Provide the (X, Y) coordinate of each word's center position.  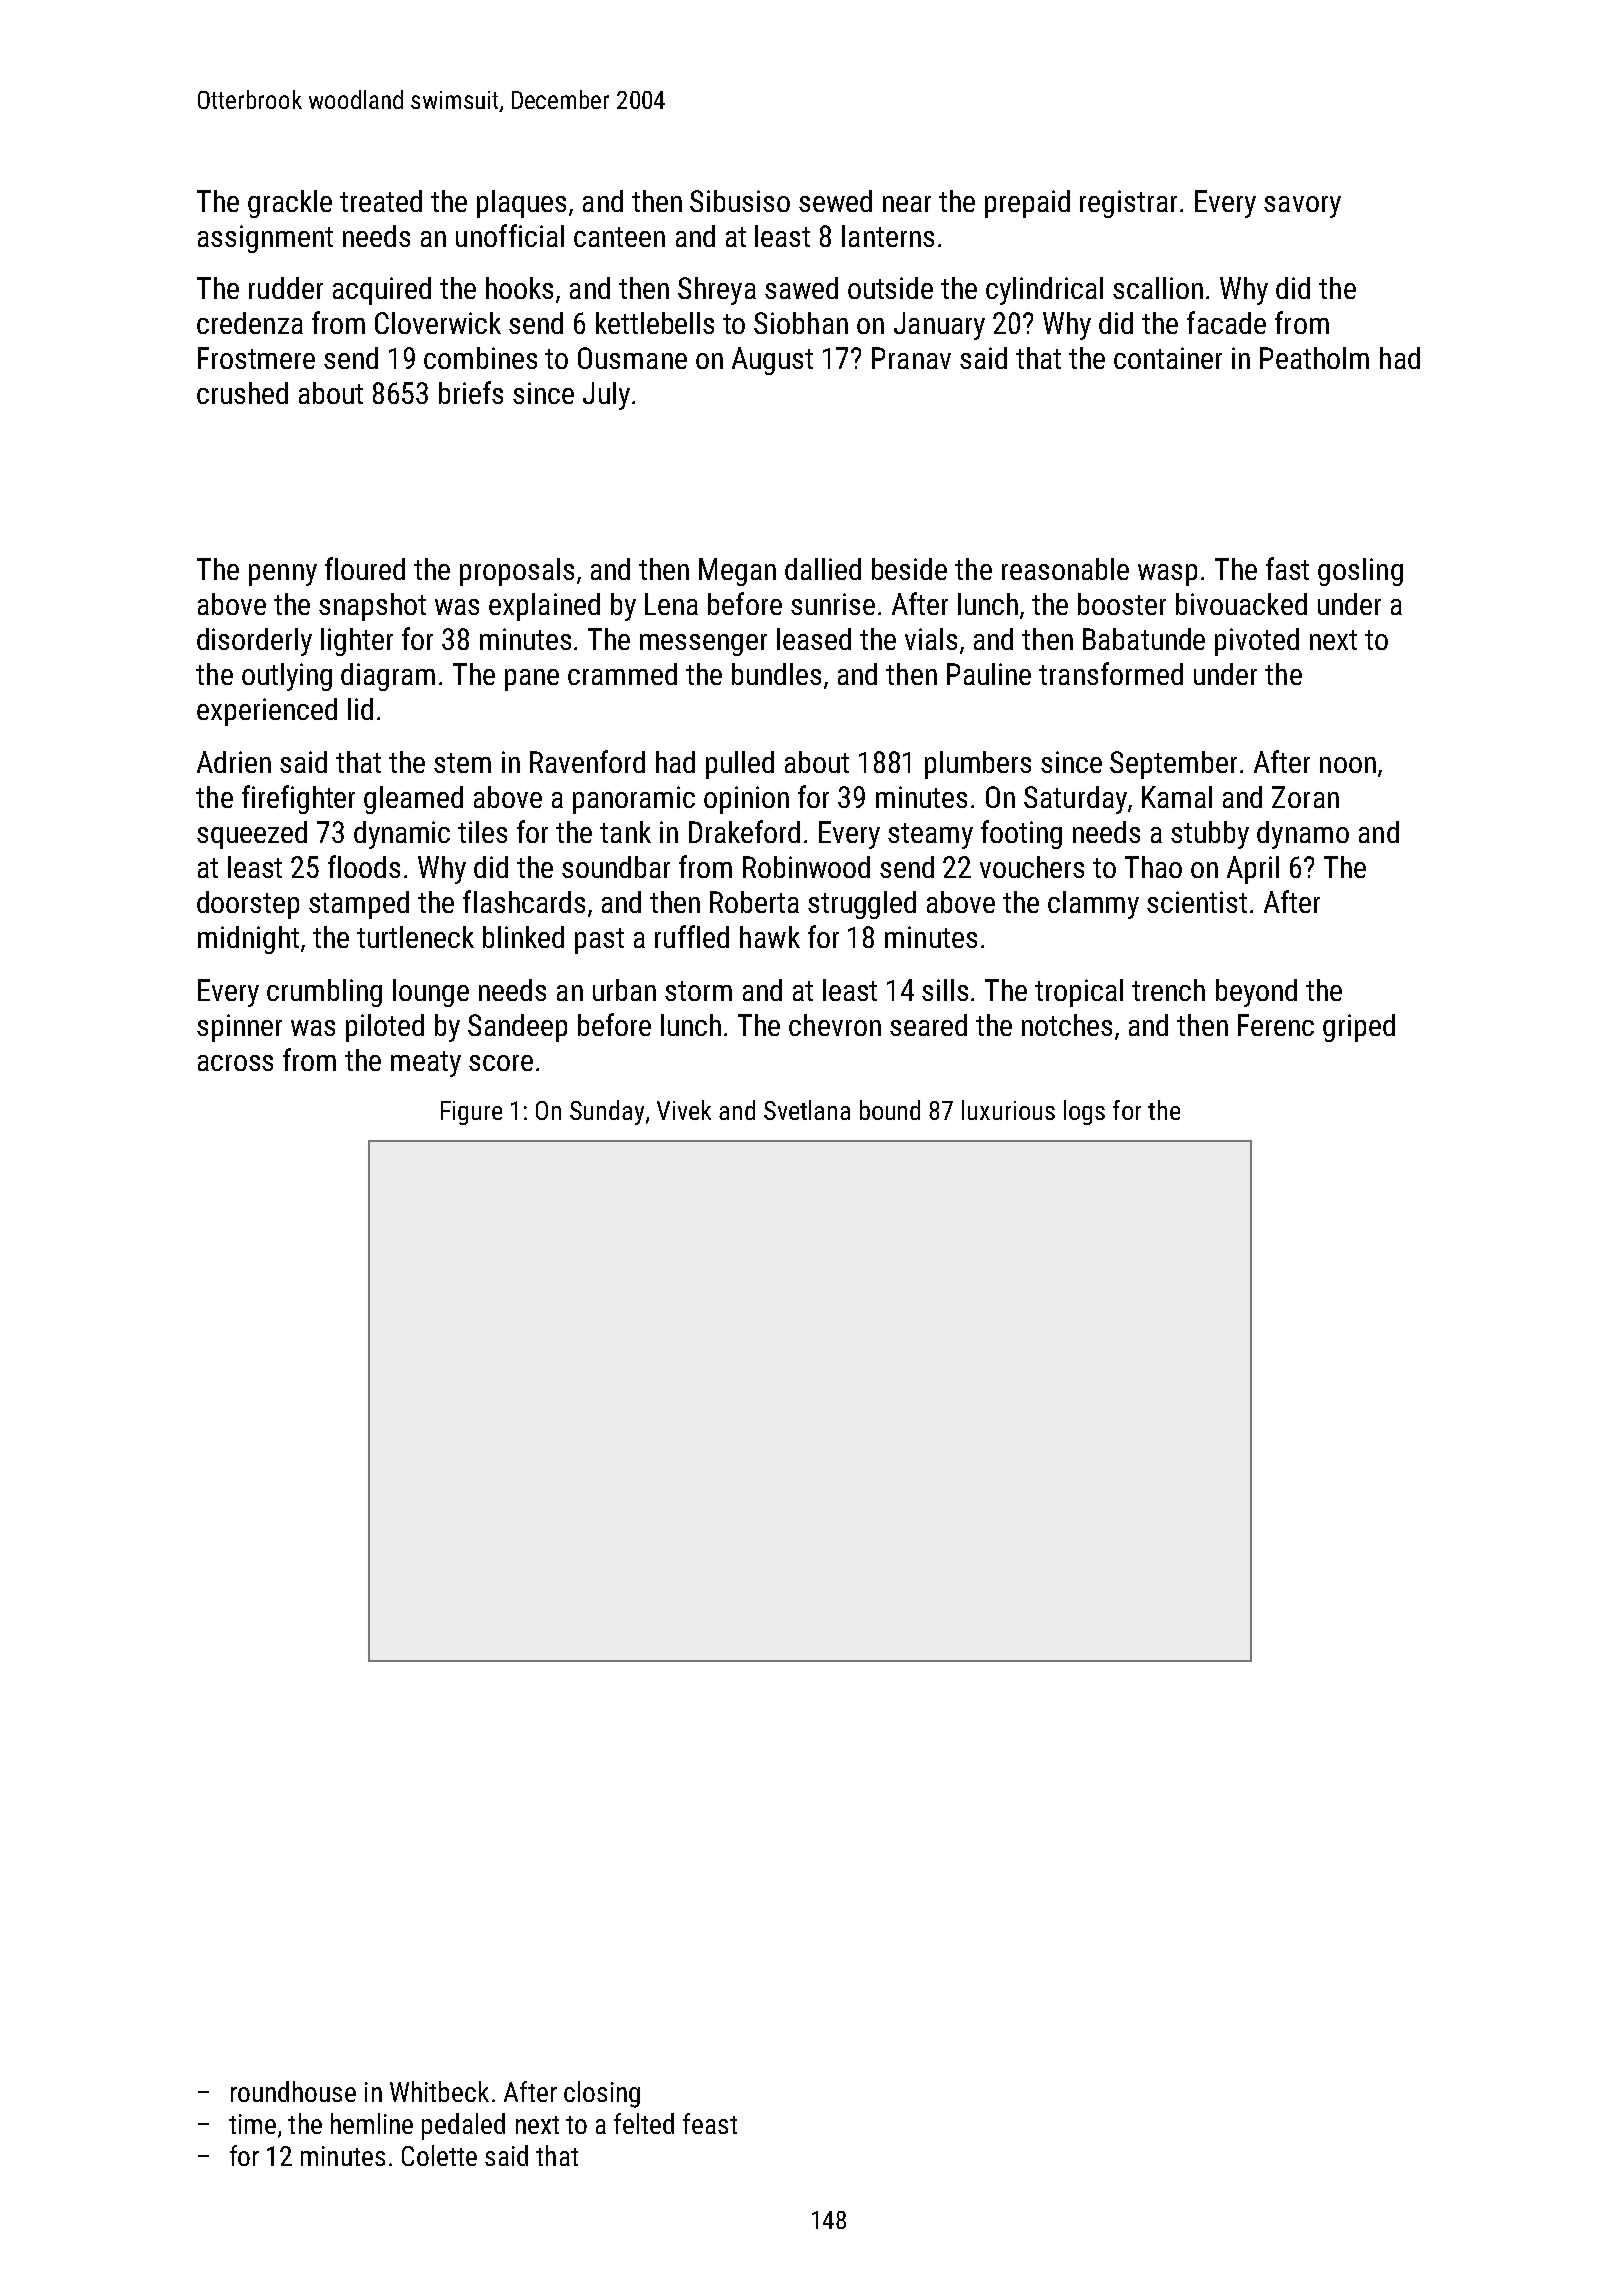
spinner (239, 1028)
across (235, 1063)
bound (890, 1110)
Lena (671, 604)
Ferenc (1276, 1025)
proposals (517, 572)
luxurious (1008, 1110)
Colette (439, 2155)
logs (1084, 1112)
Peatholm (1314, 358)
